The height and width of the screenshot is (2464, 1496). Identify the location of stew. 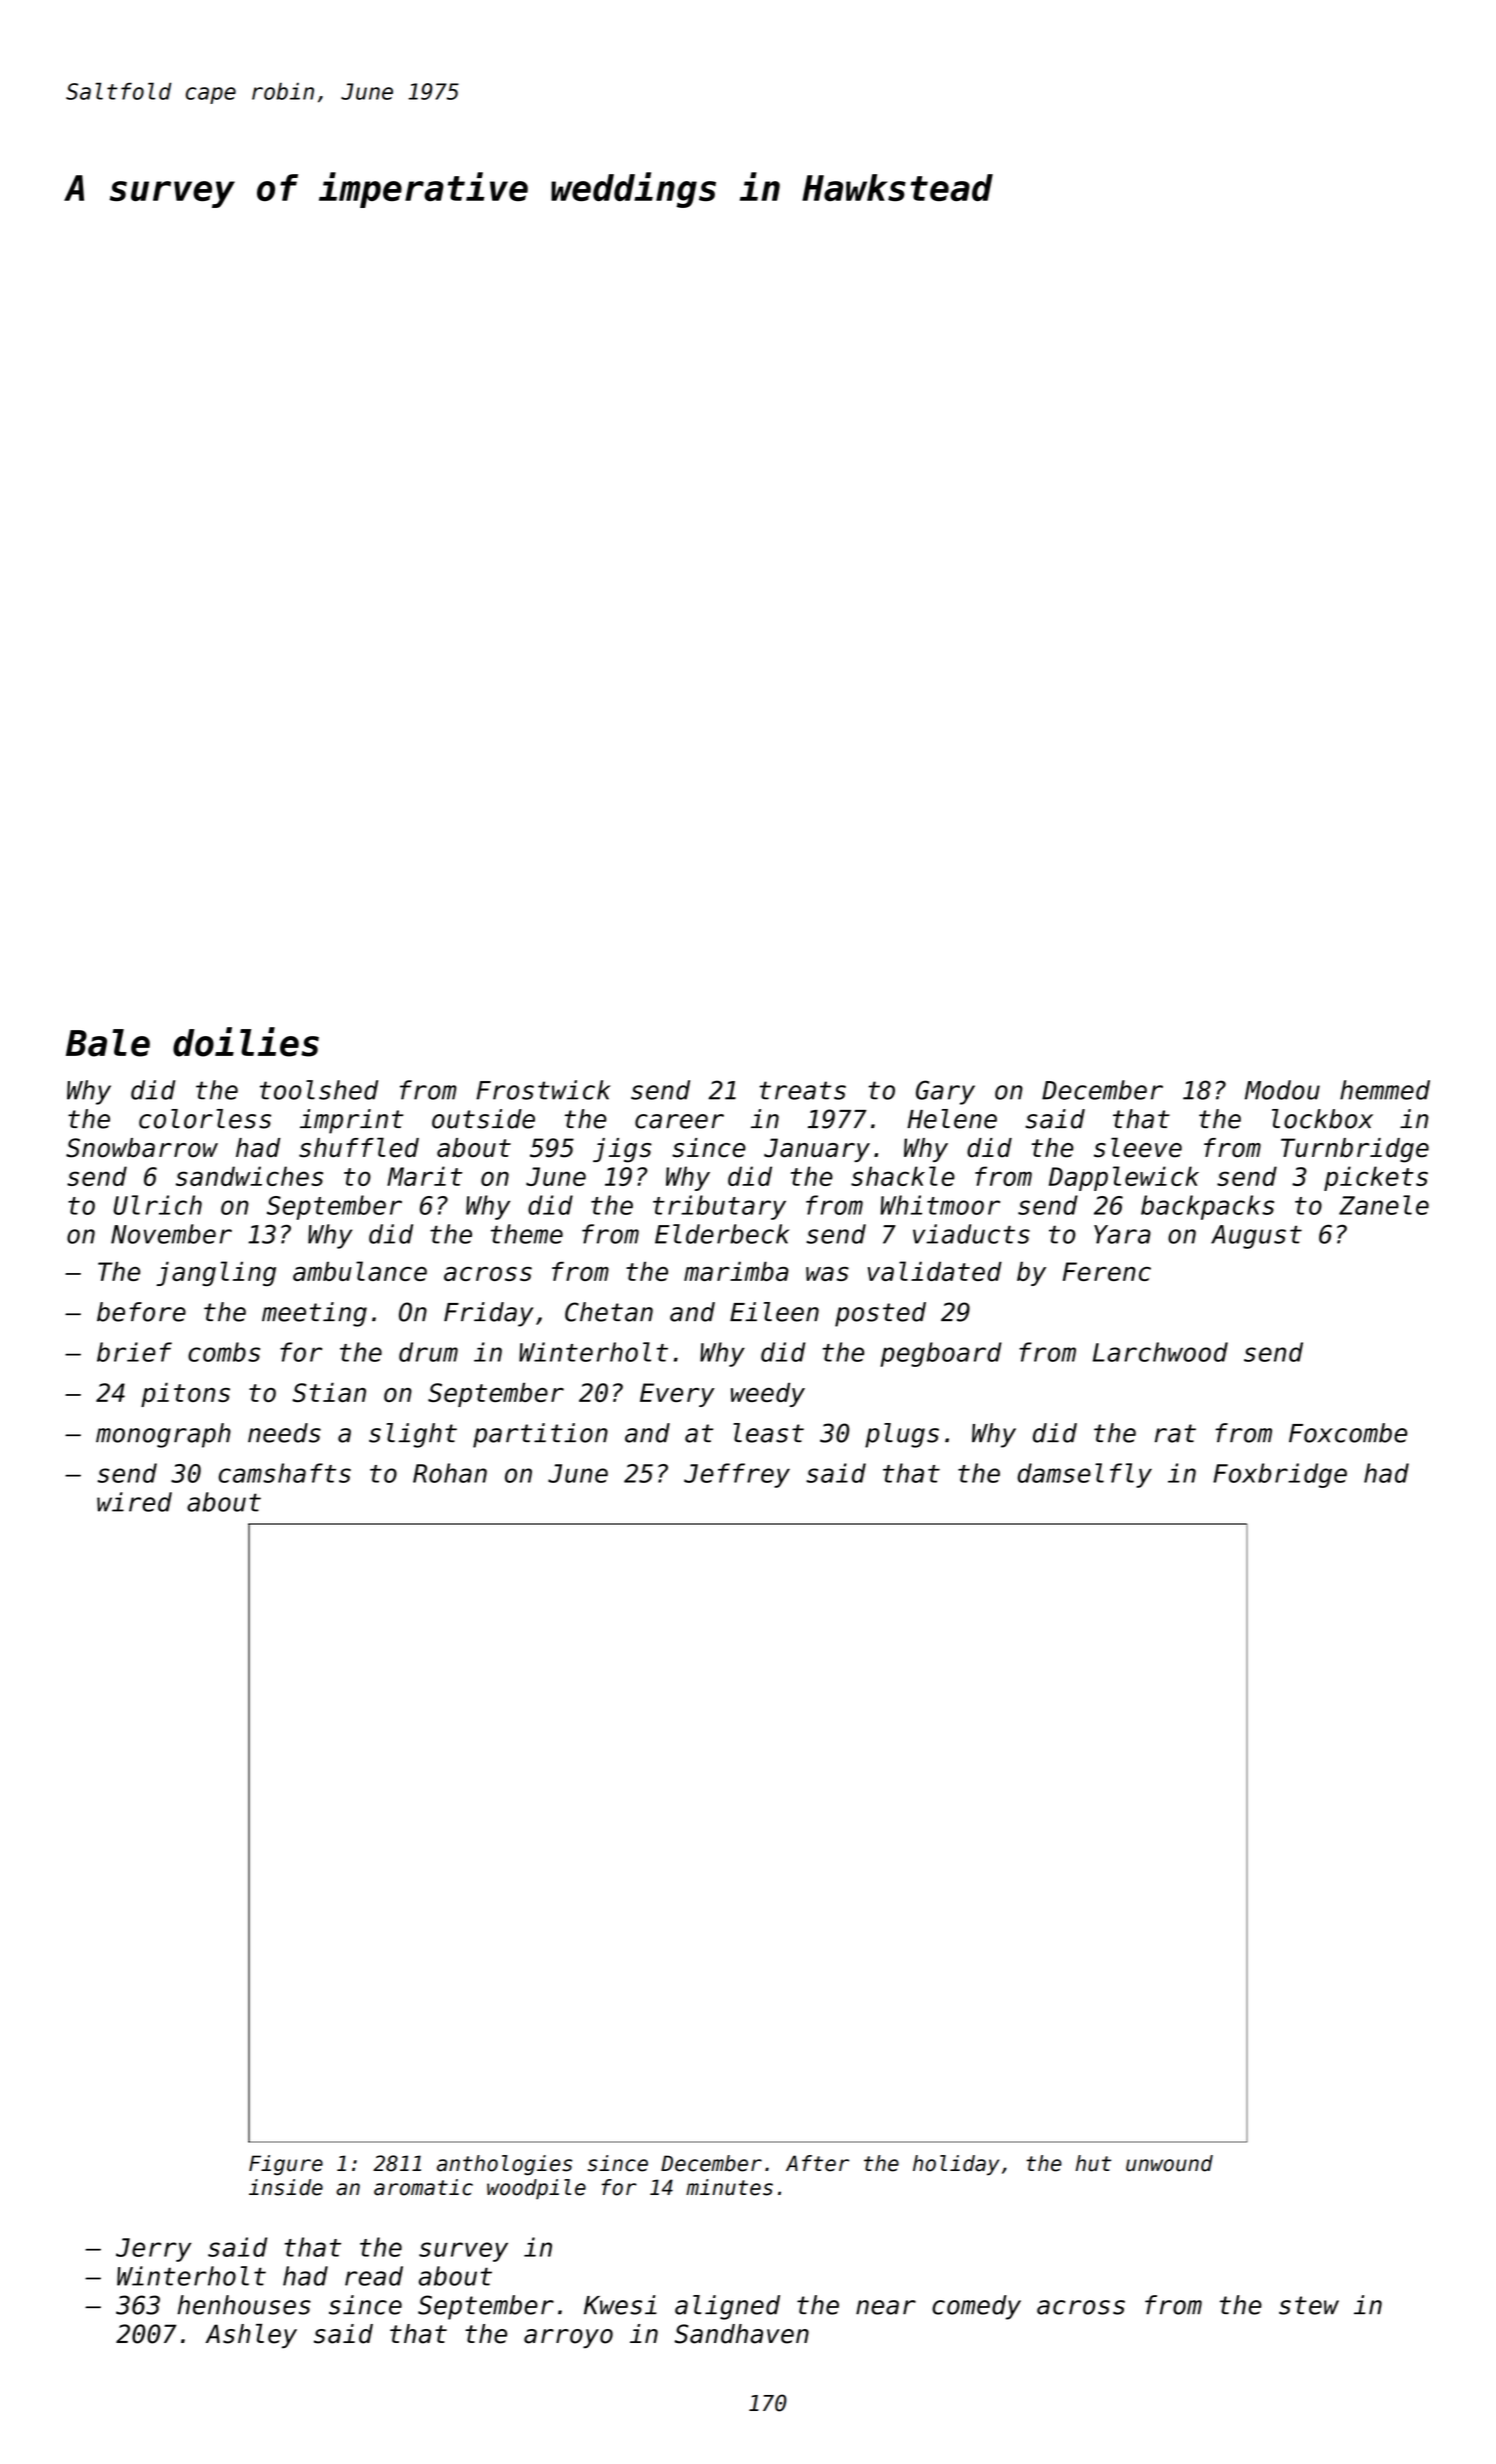
(1309, 2305).
